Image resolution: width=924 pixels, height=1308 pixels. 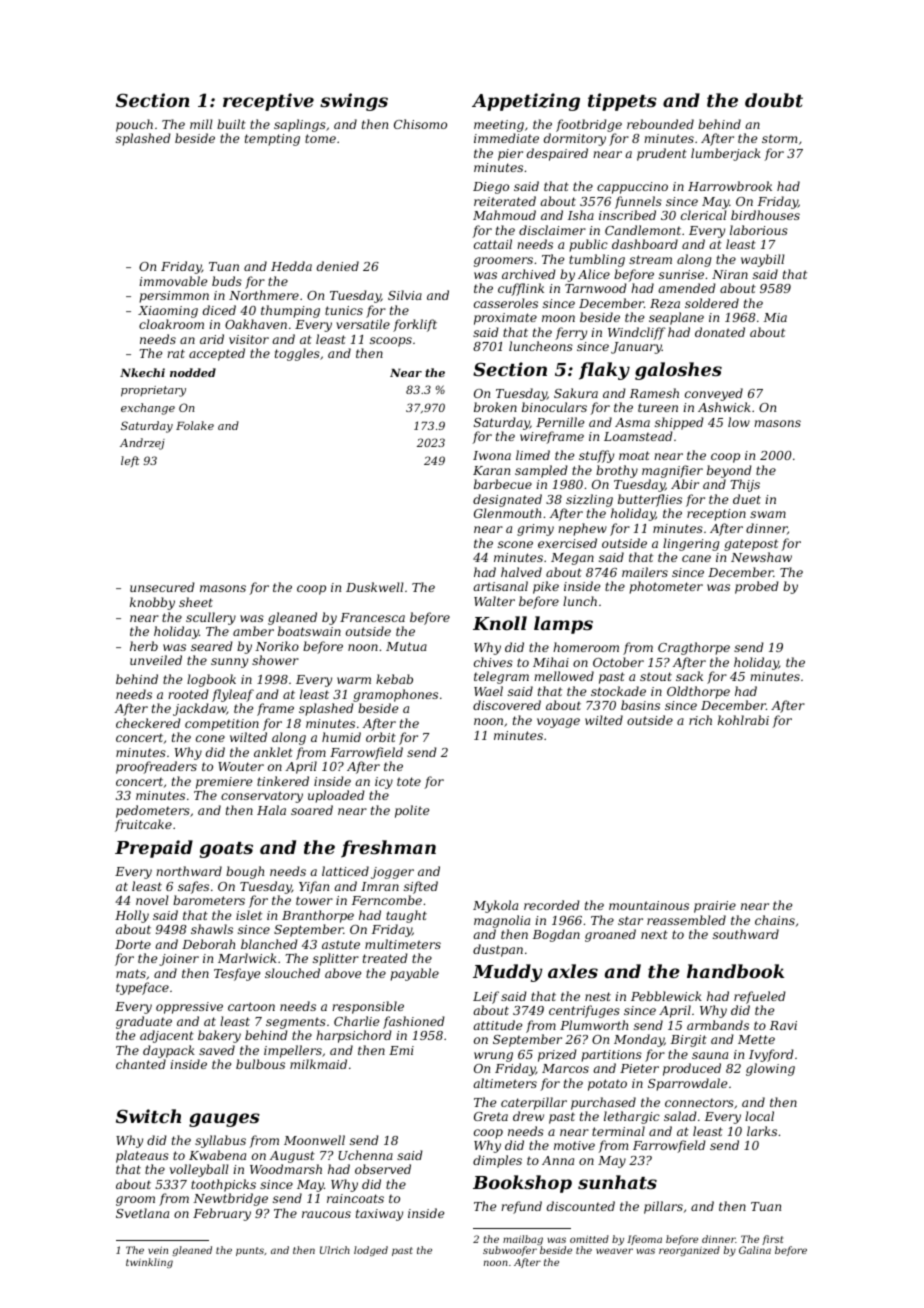 I want to click on kohlrabi, so click(x=743, y=720).
